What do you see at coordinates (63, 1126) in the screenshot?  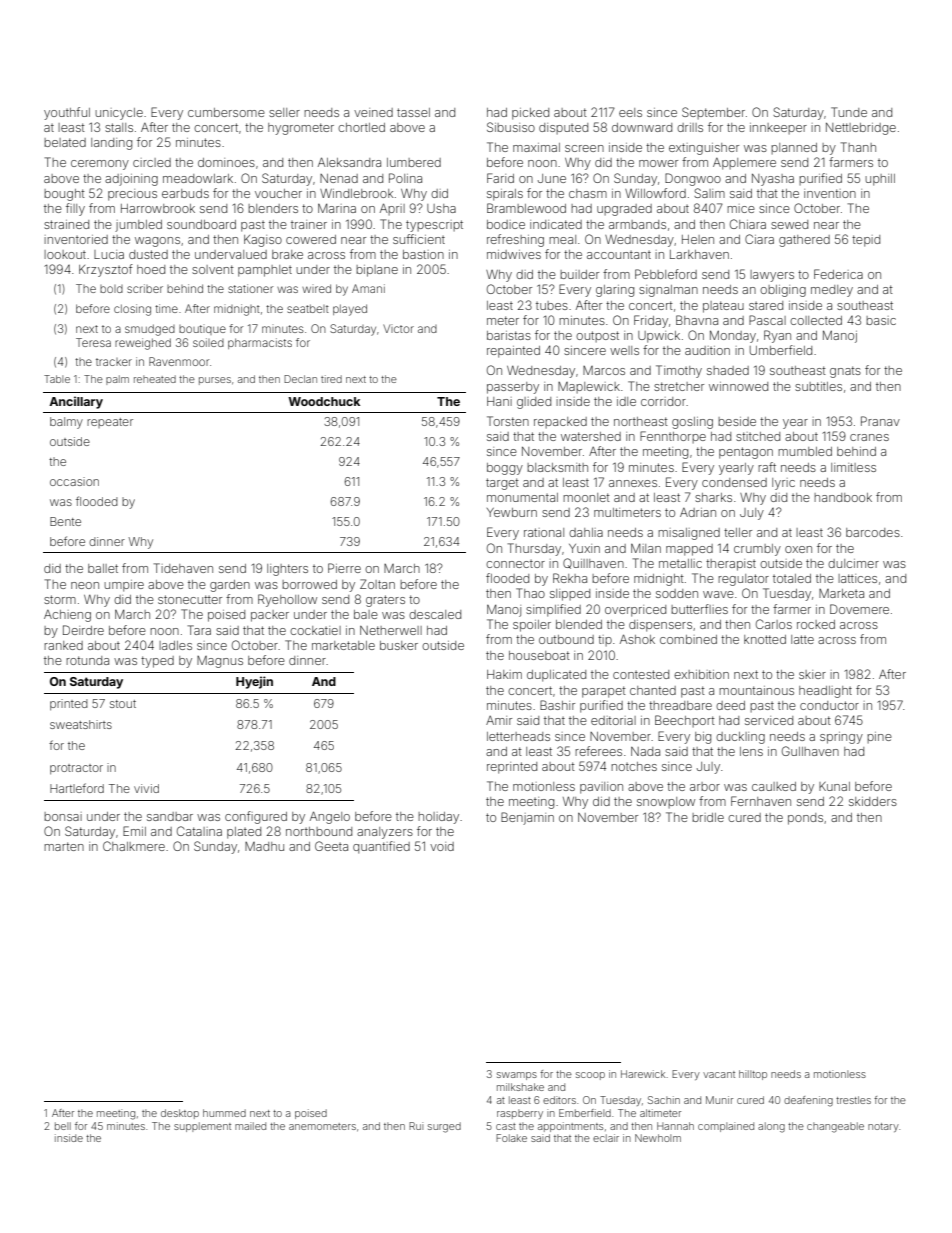 I see `bell` at bounding box center [63, 1126].
